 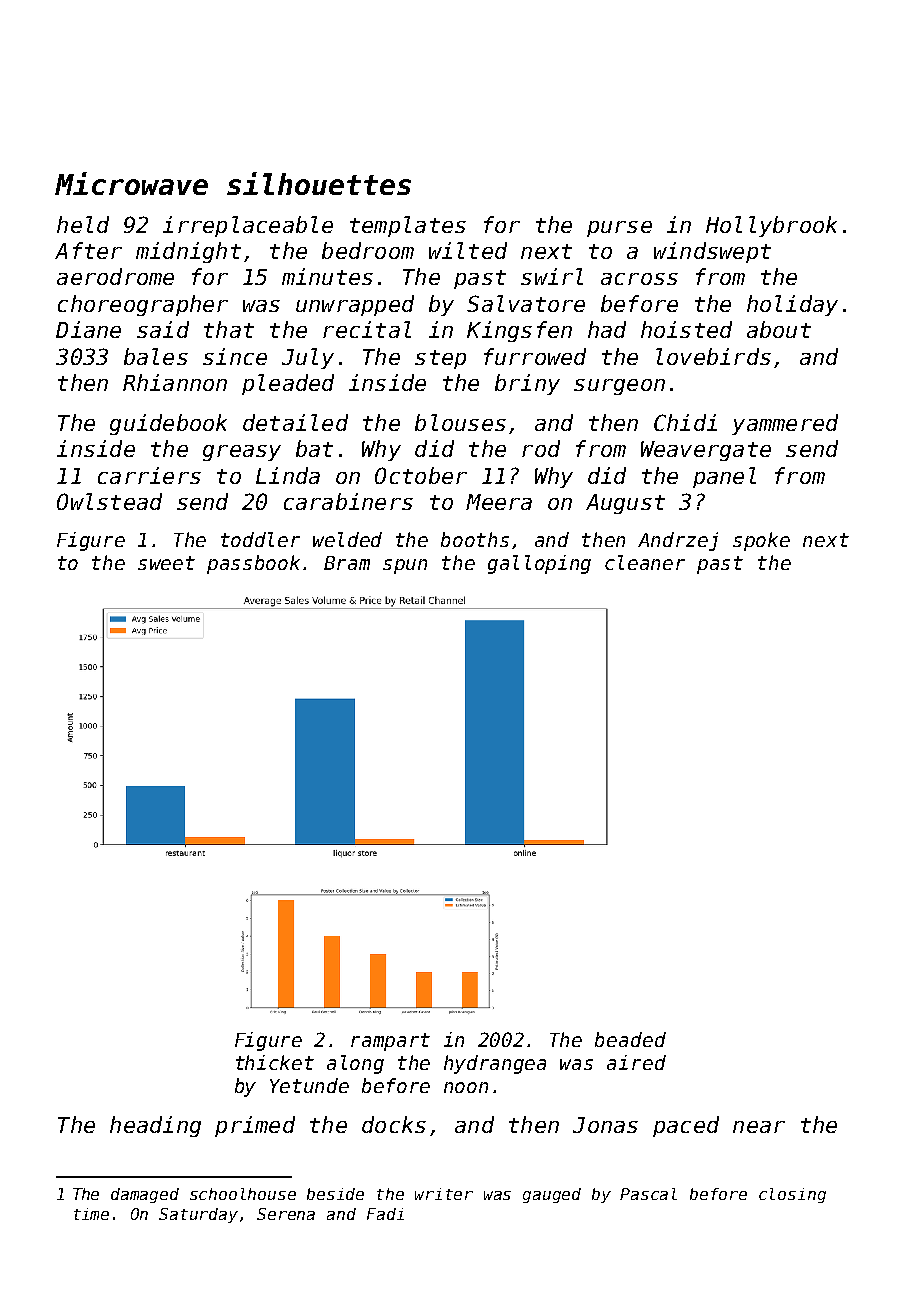 What do you see at coordinates (619, 229) in the screenshot?
I see `purse` at bounding box center [619, 229].
